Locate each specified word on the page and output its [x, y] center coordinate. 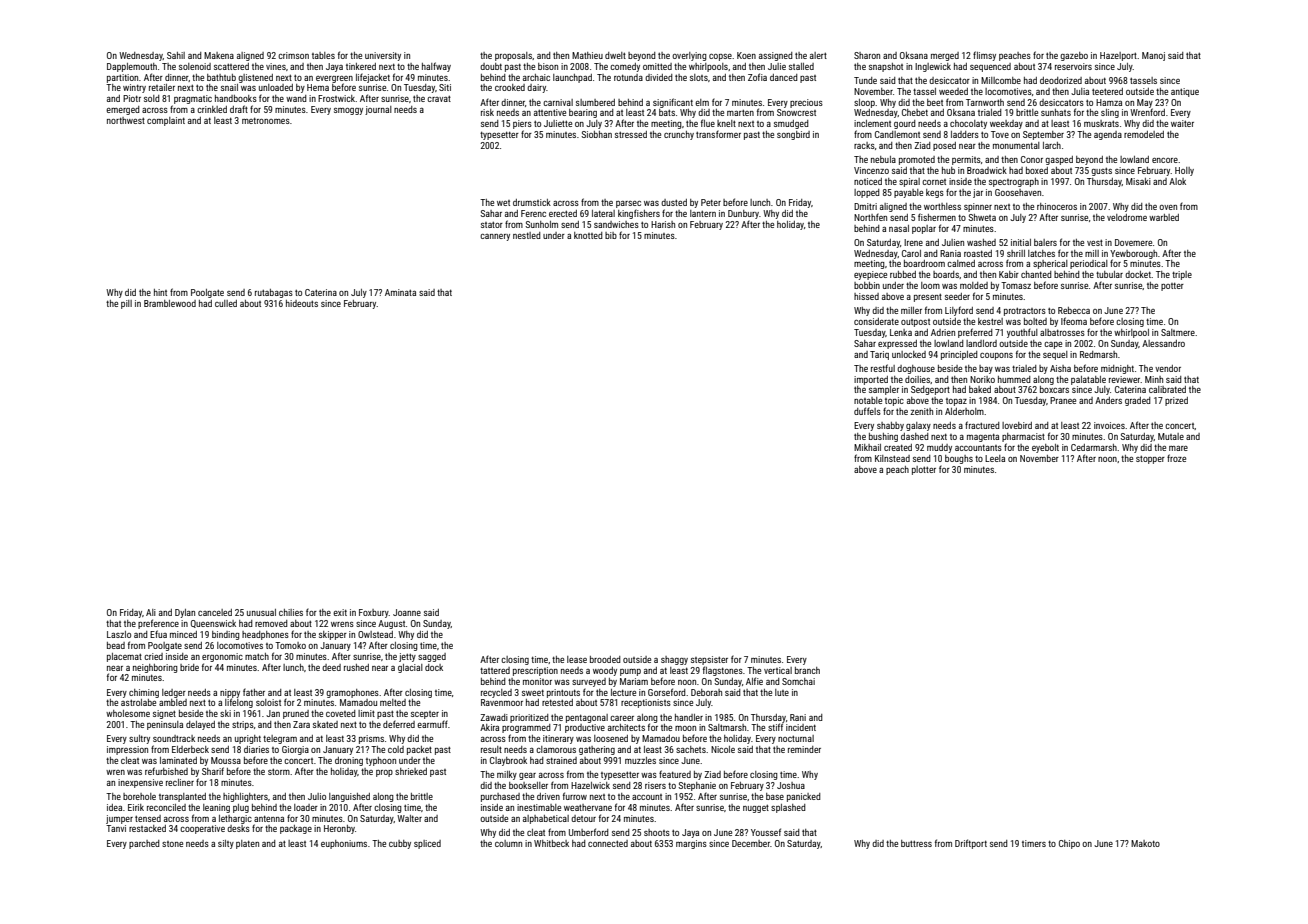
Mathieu [587, 55]
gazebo [1074, 56]
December [751, 843]
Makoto [1145, 843]
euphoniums [344, 844]
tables [323, 55]
